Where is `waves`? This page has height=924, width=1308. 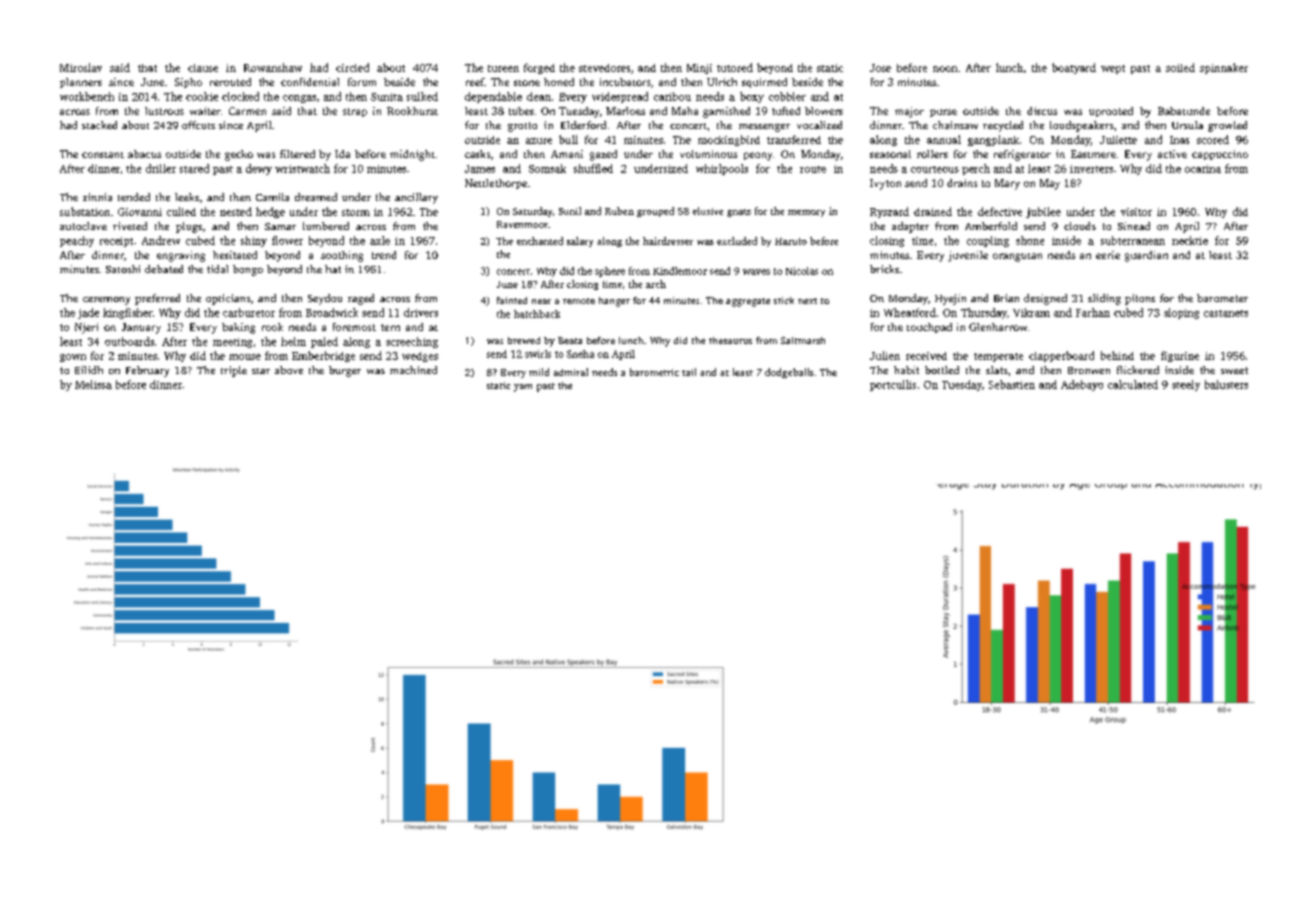 waves is located at coordinates (756, 272).
